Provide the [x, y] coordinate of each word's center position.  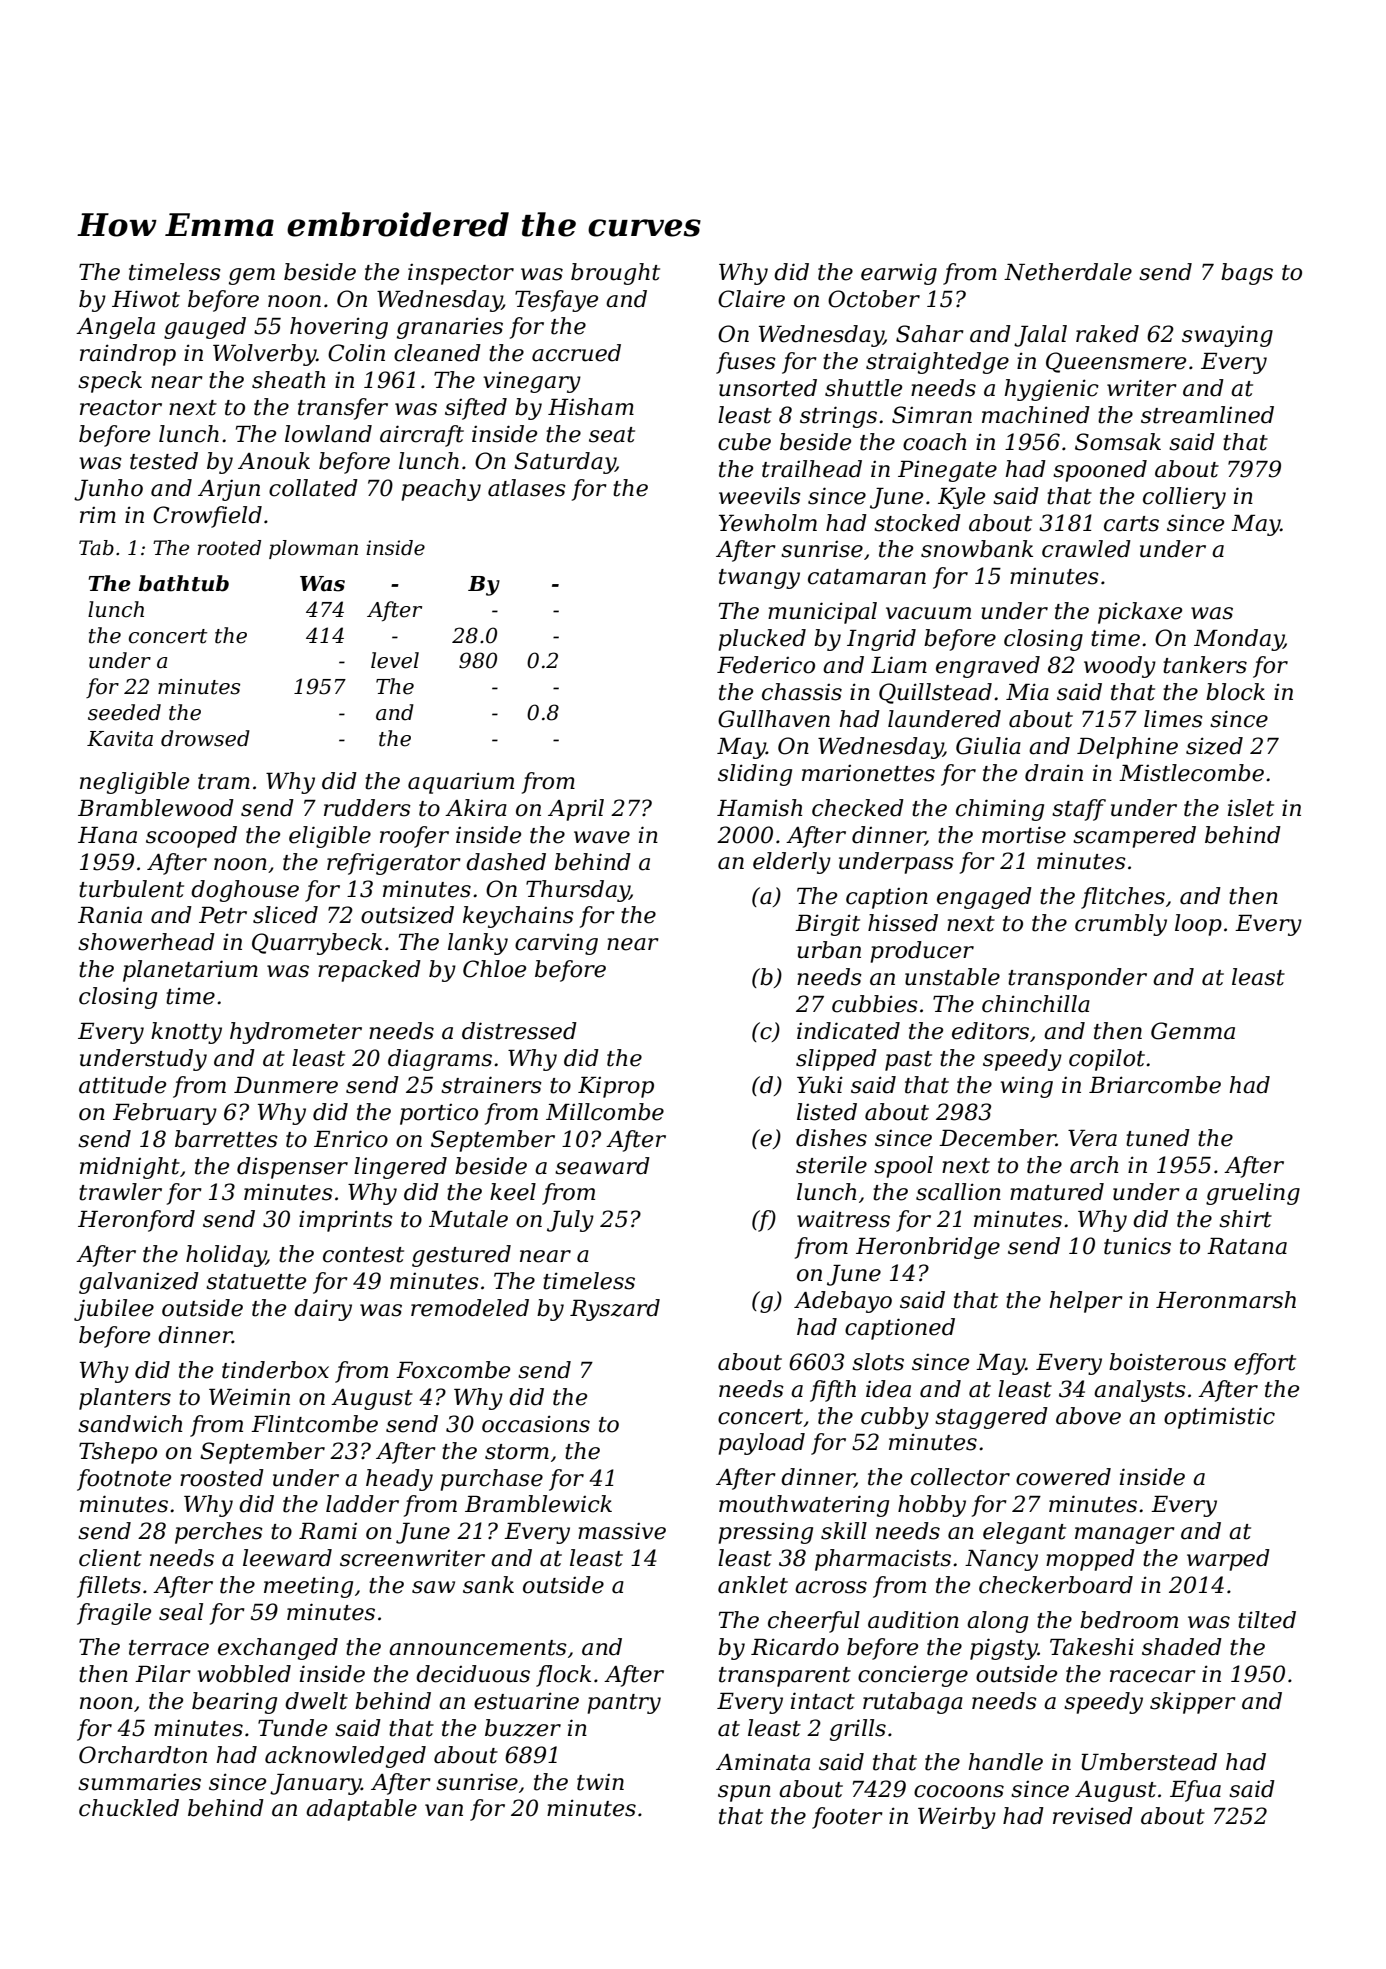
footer [847, 1818]
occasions [536, 1424]
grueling [1253, 1194]
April [576, 810]
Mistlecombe [1191, 773]
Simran [932, 415]
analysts [1140, 1391]
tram [224, 782]
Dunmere [286, 1085]
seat [612, 435]
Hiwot [146, 299]
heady [399, 1480]
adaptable [361, 1810]
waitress [843, 1219]
